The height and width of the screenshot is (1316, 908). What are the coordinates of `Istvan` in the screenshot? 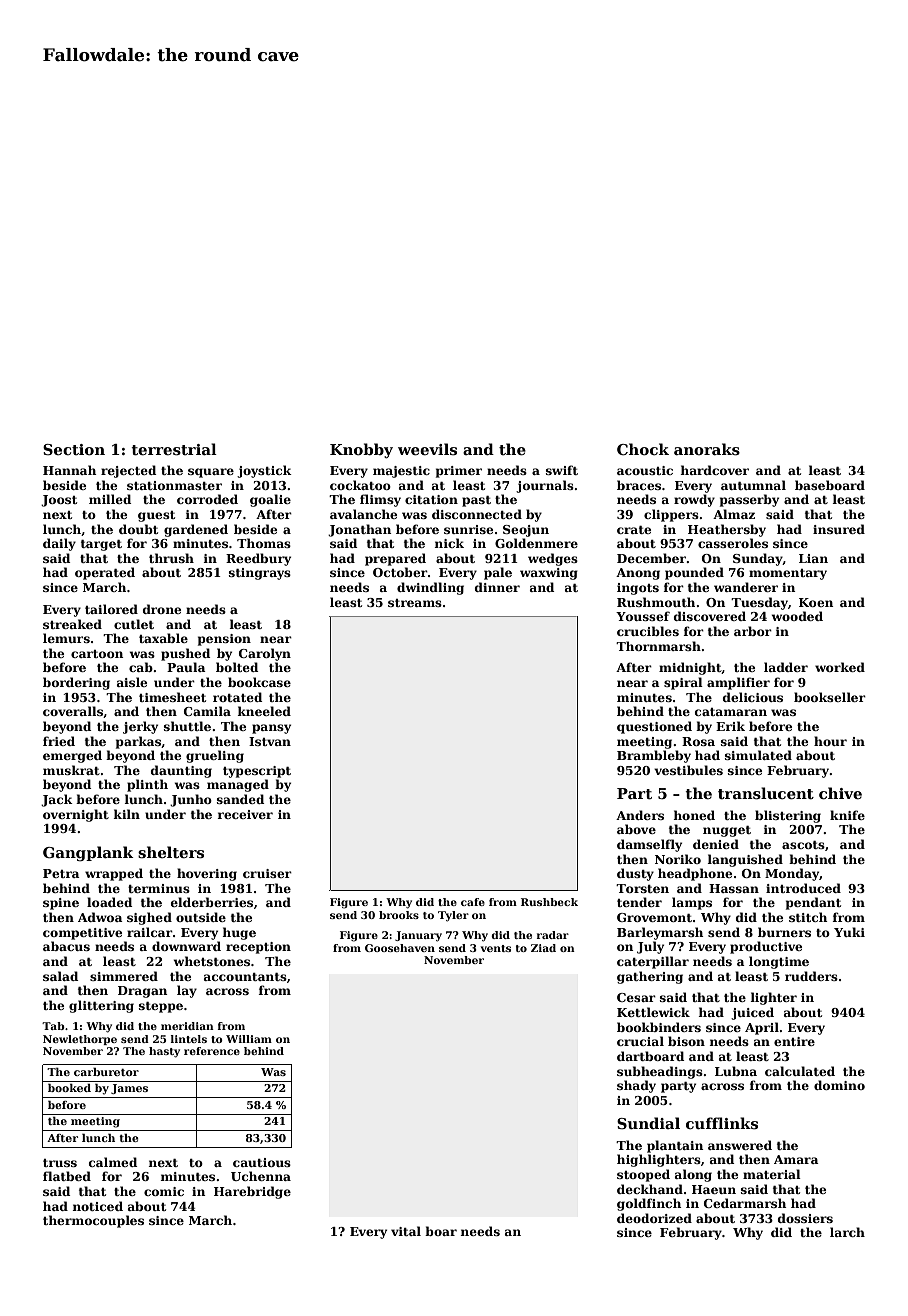 It's located at (270, 741).
